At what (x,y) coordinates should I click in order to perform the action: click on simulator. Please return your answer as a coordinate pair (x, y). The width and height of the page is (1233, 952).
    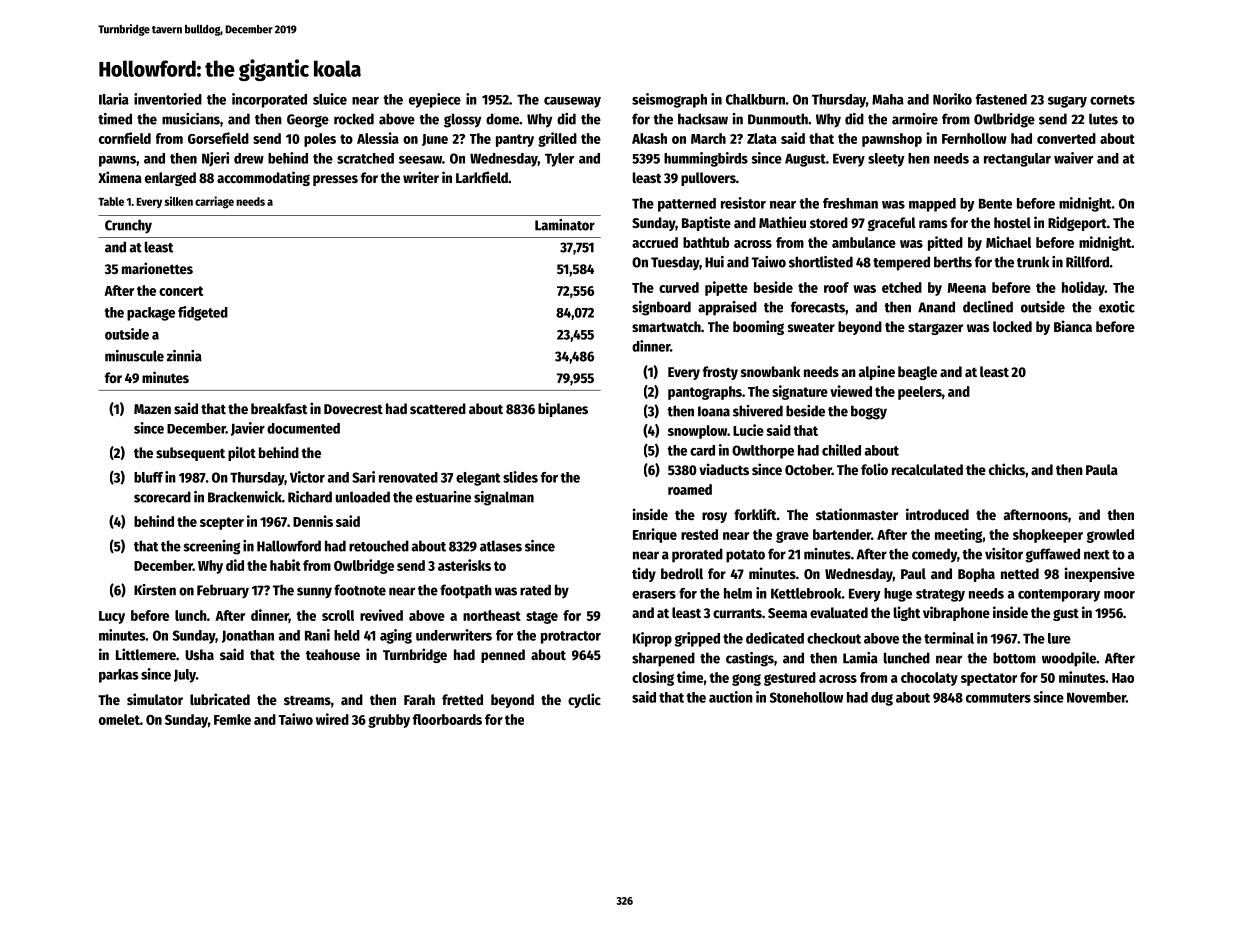
    Looking at the image, I should click on (155, 699).
